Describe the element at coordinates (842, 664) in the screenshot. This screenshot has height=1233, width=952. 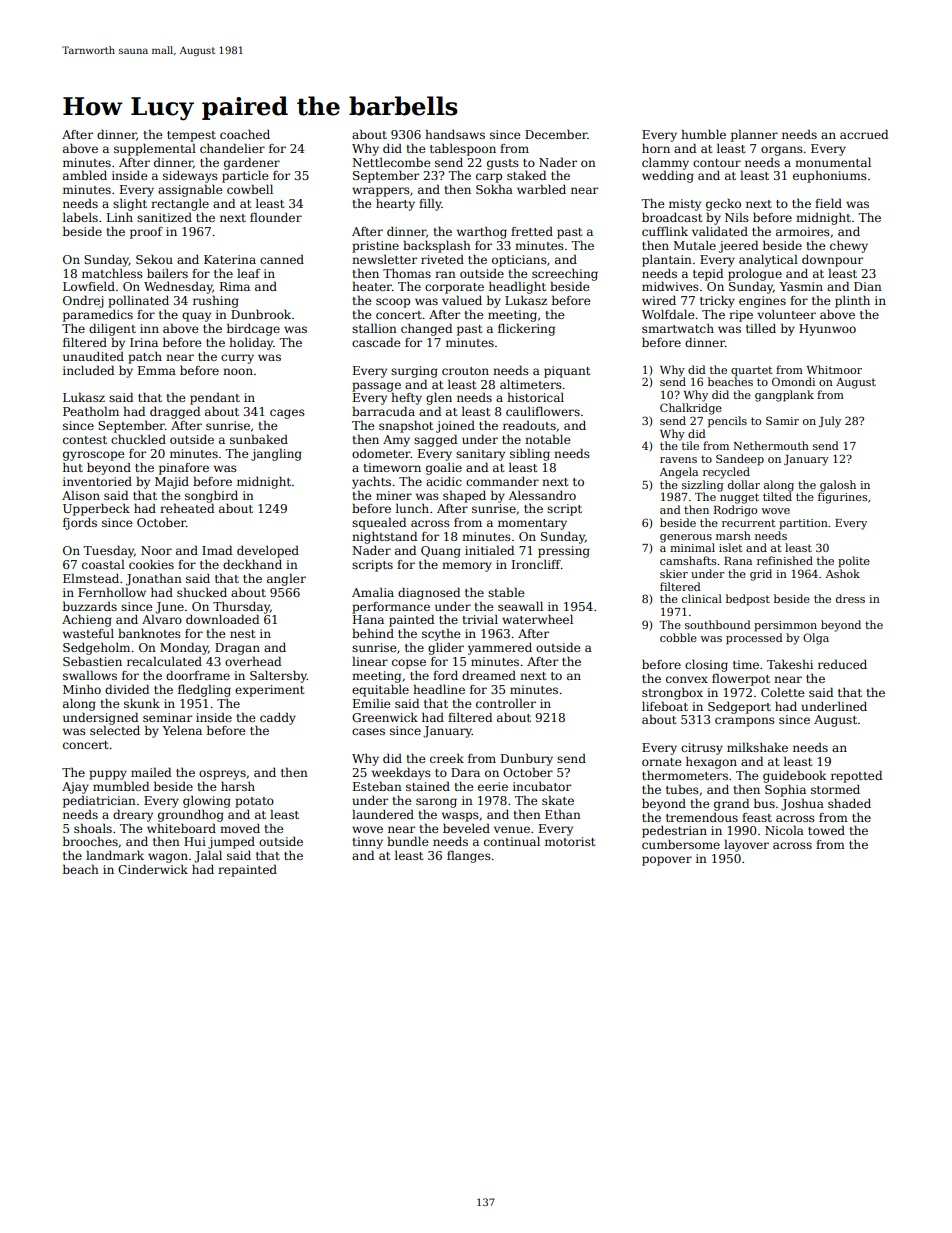
I see `reduced` at that location.
